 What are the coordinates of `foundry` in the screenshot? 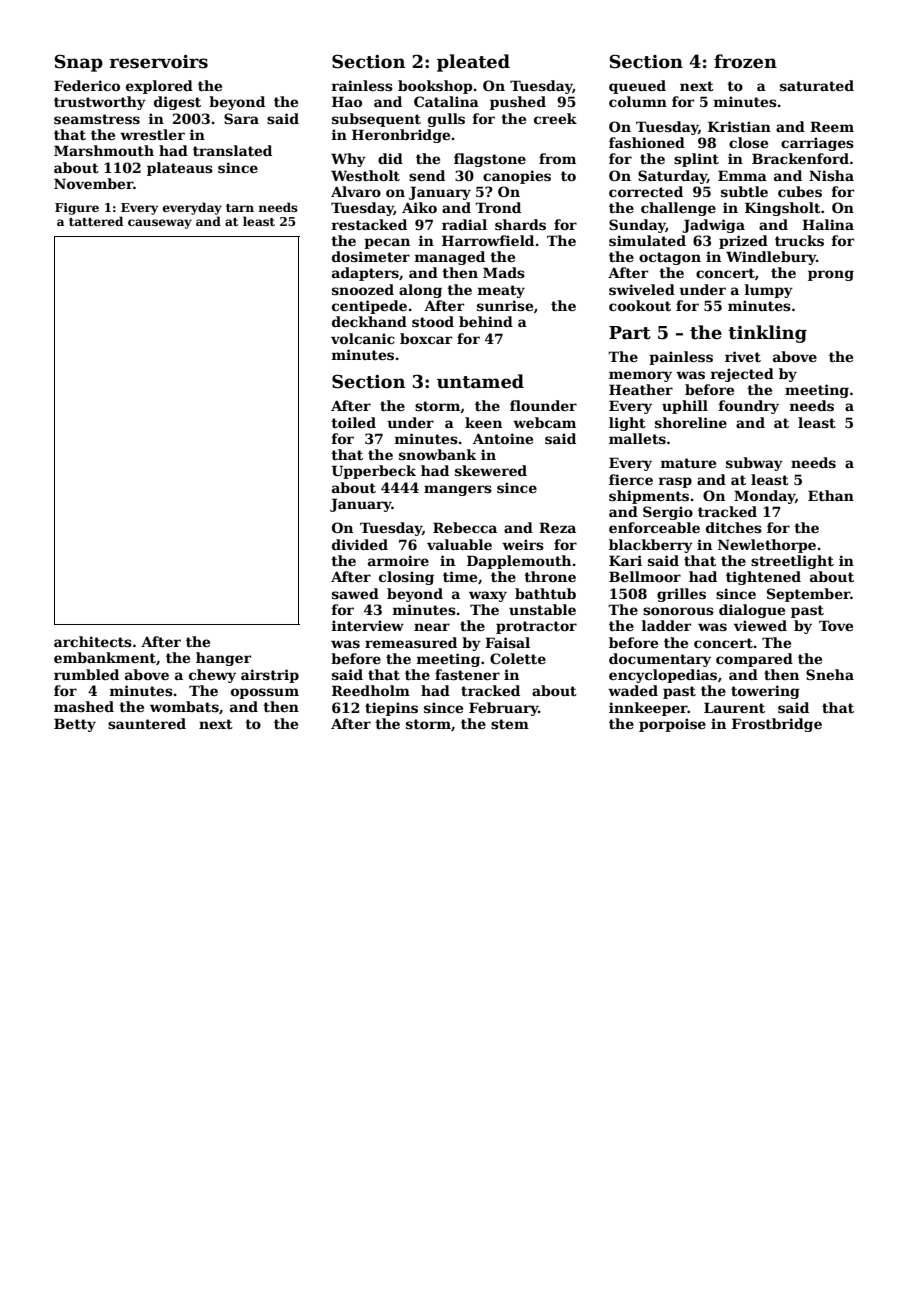 It's located at (749, 407).
